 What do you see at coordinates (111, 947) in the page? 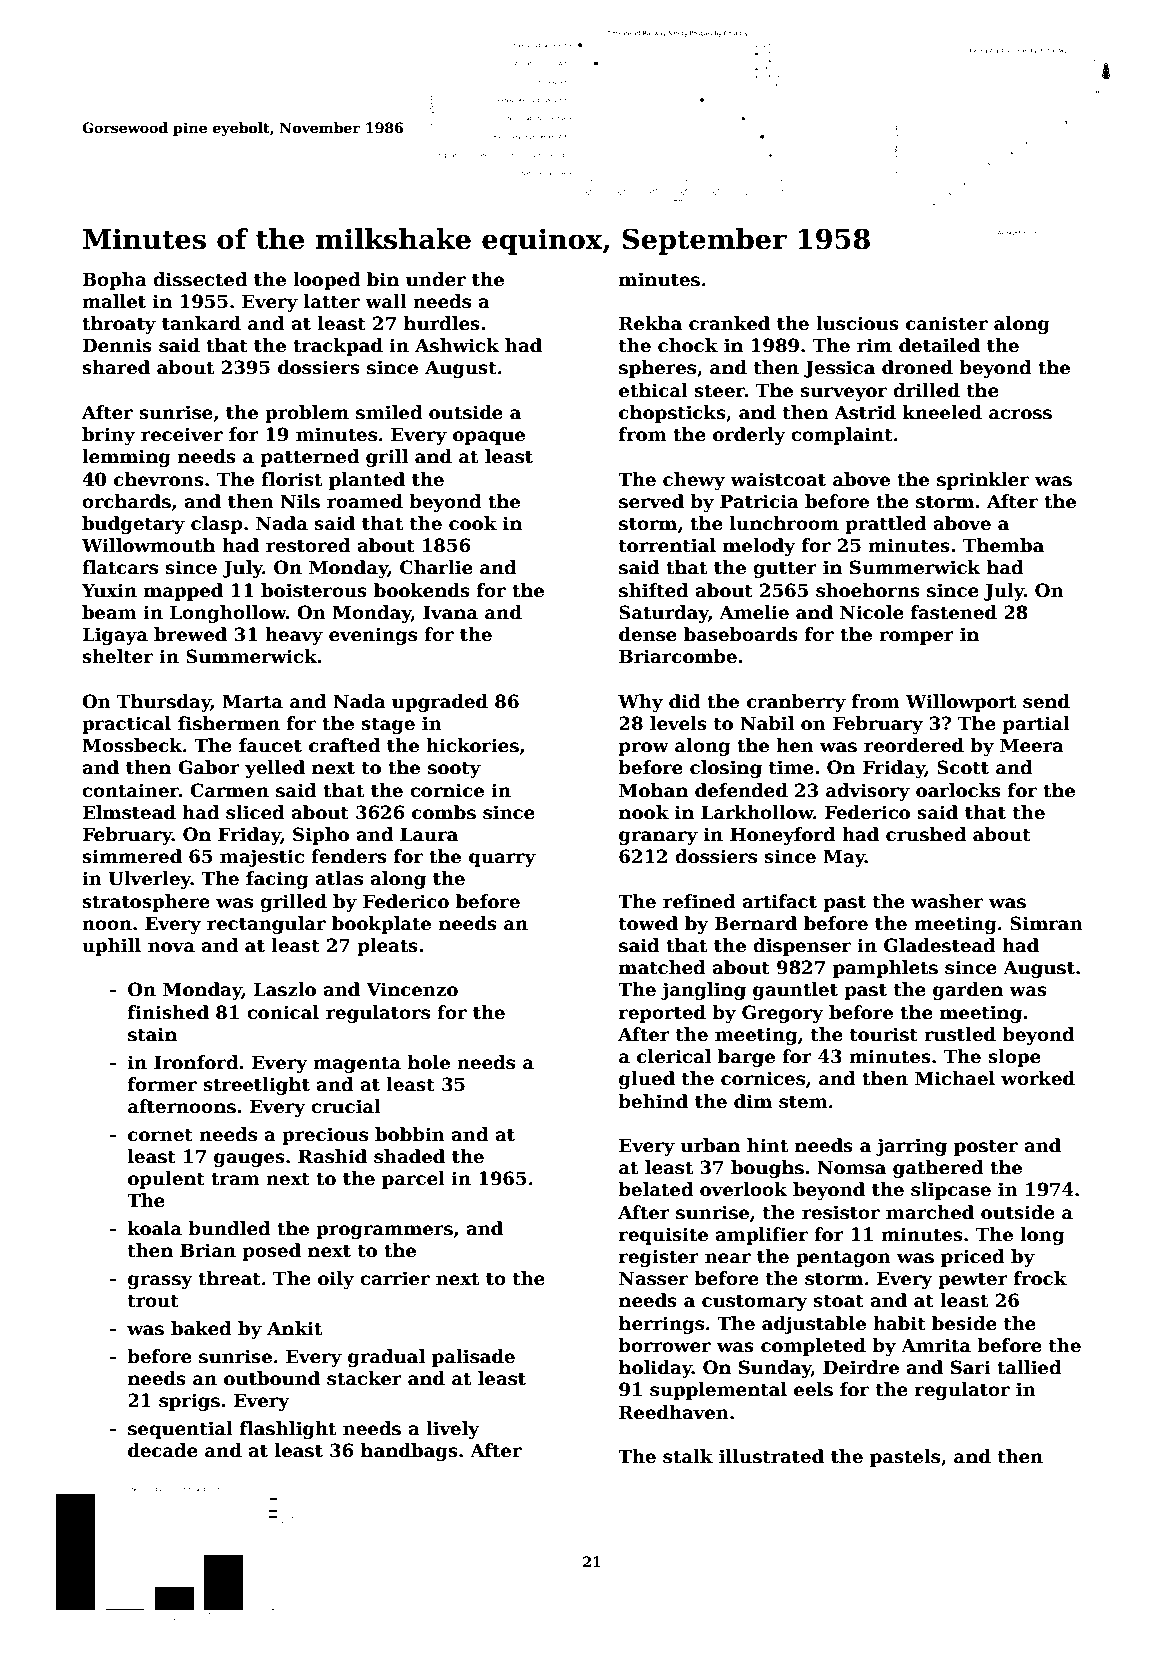
I see `uphill` at bounding box center [111, 947].
